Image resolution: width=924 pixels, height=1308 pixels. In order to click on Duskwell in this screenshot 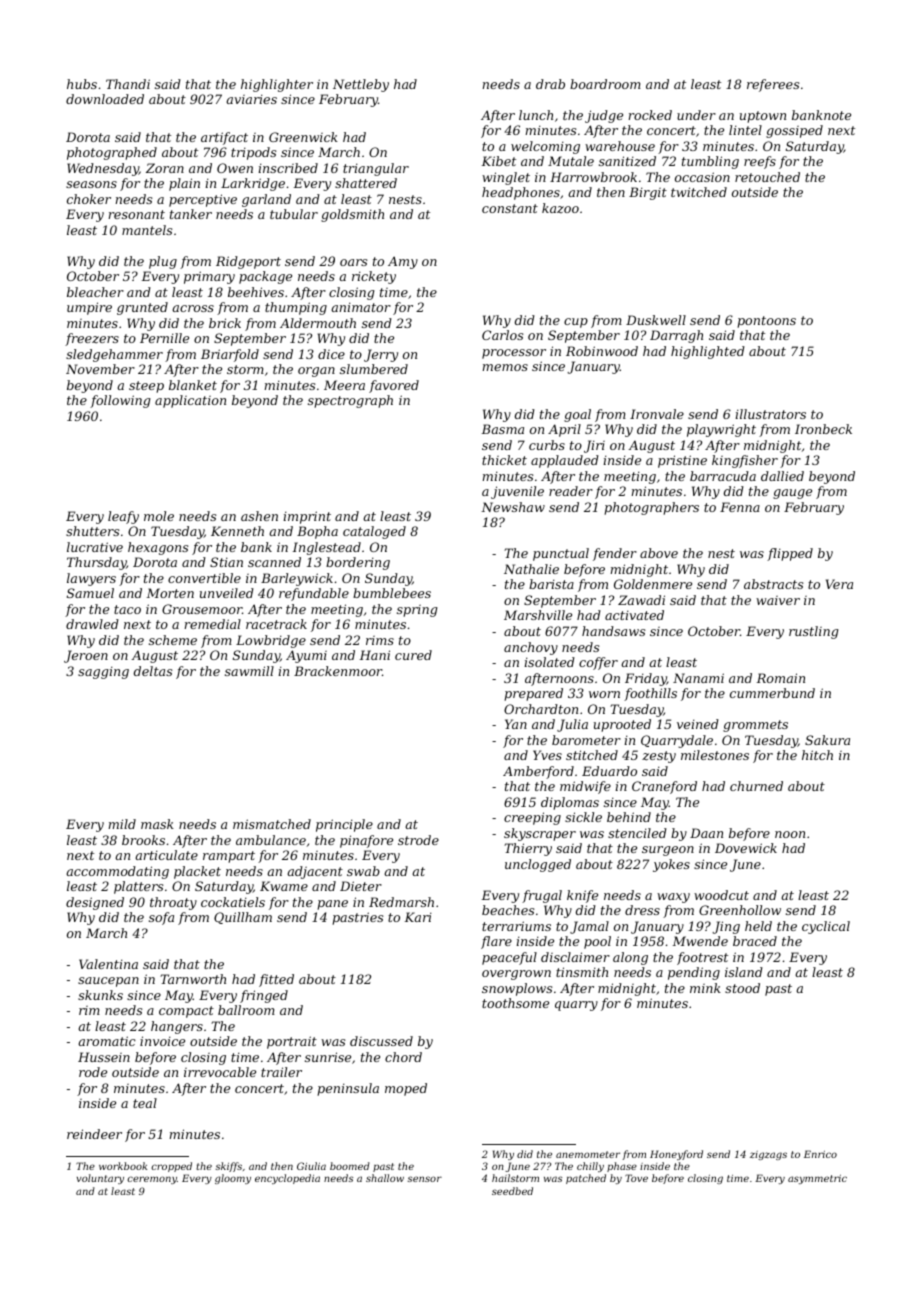, I will do `click(656, 320)`.
